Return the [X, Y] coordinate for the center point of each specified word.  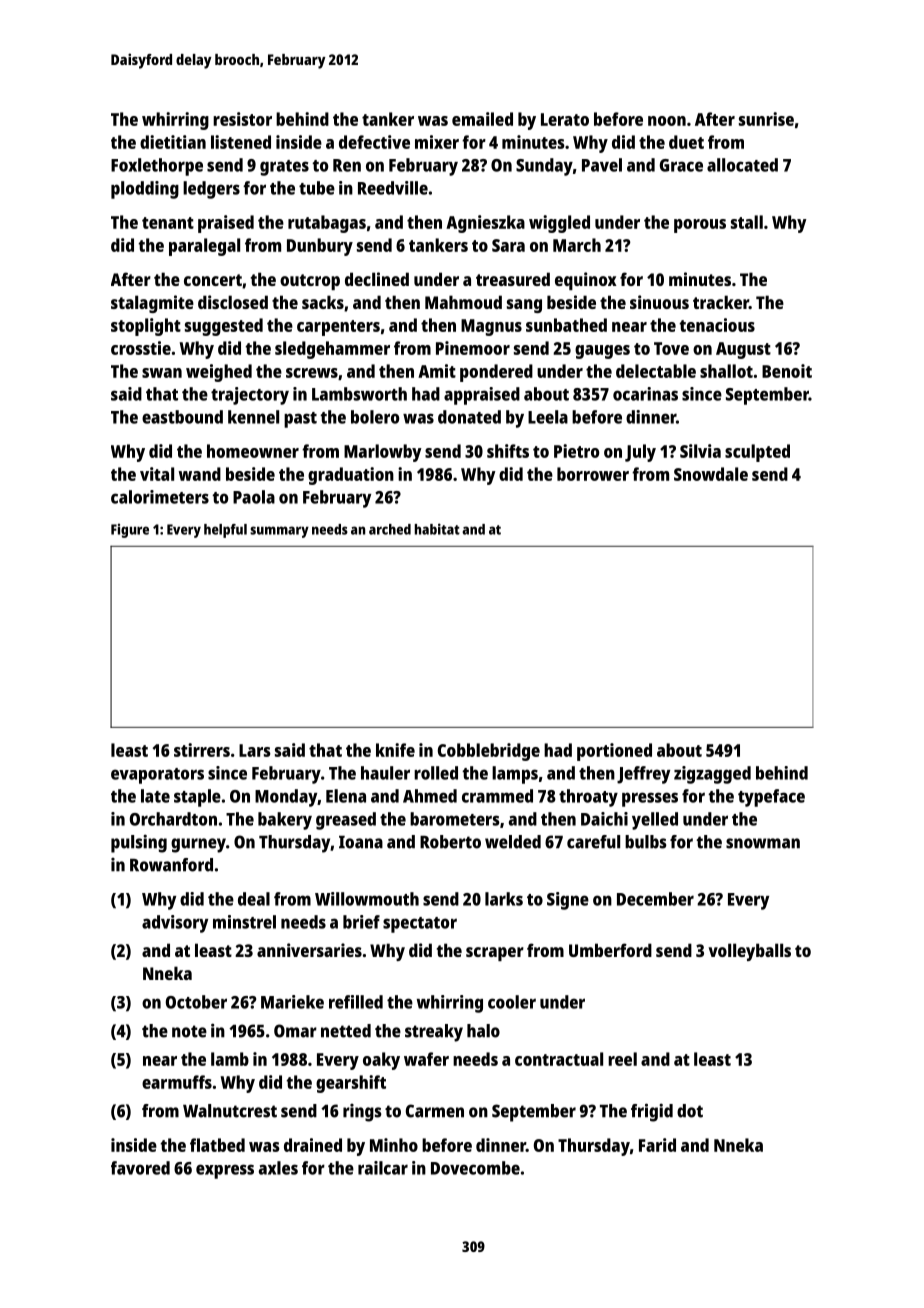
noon [667, 121]
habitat [437, 529]
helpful [225, 531]
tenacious [717, 325]
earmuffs [177, 1082]
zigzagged [712, 775]
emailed [482, 119]
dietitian [173, 142]
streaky [434, 1033]
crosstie [141, 348]
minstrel [244, 922]
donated [469, 417]
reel [622, 1059]
